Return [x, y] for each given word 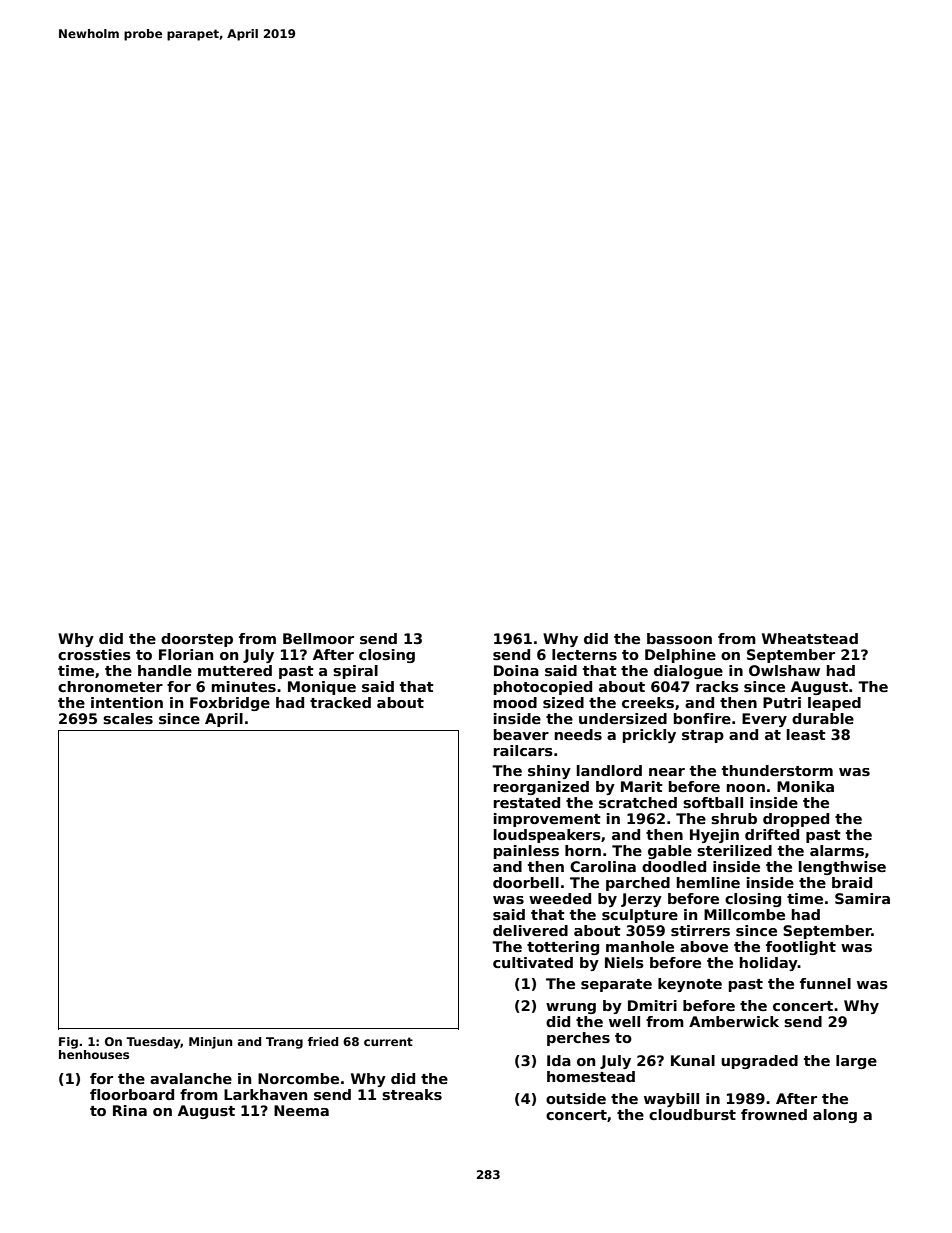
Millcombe [744, 914]
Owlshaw [784, 670]
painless [526, 852]
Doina [516, 670]
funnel [825, 983]
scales [128, 718]
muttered [235, 670]
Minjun [210, 1043]
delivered [530, 930]
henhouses [94, 1054]
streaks [412, 1094]
